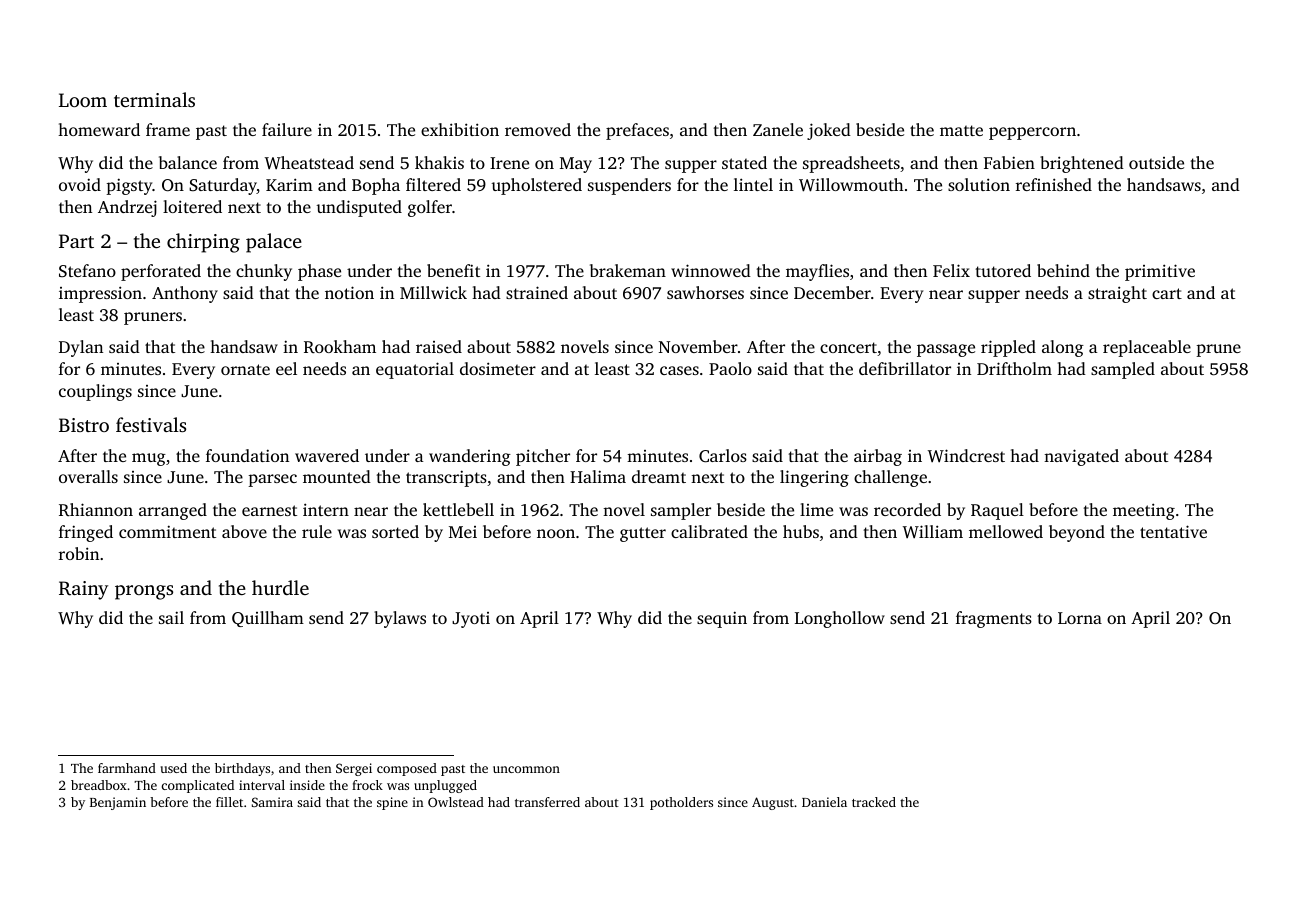 Image resolution: width=1308 pixels, height=924 pixels. I want to click on noon, so click(556, 533).
